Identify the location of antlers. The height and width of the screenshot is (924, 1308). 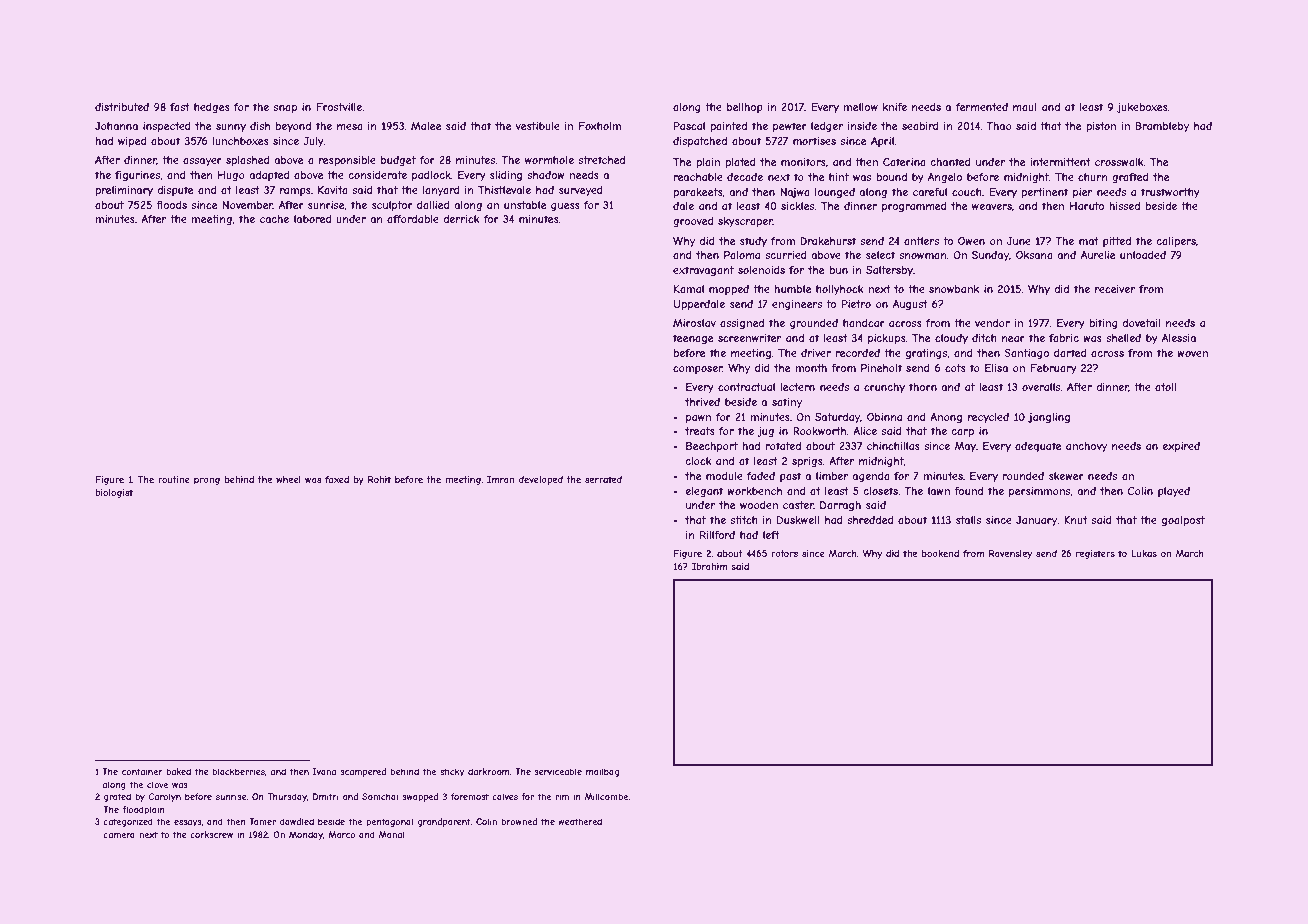
(921, 241).
